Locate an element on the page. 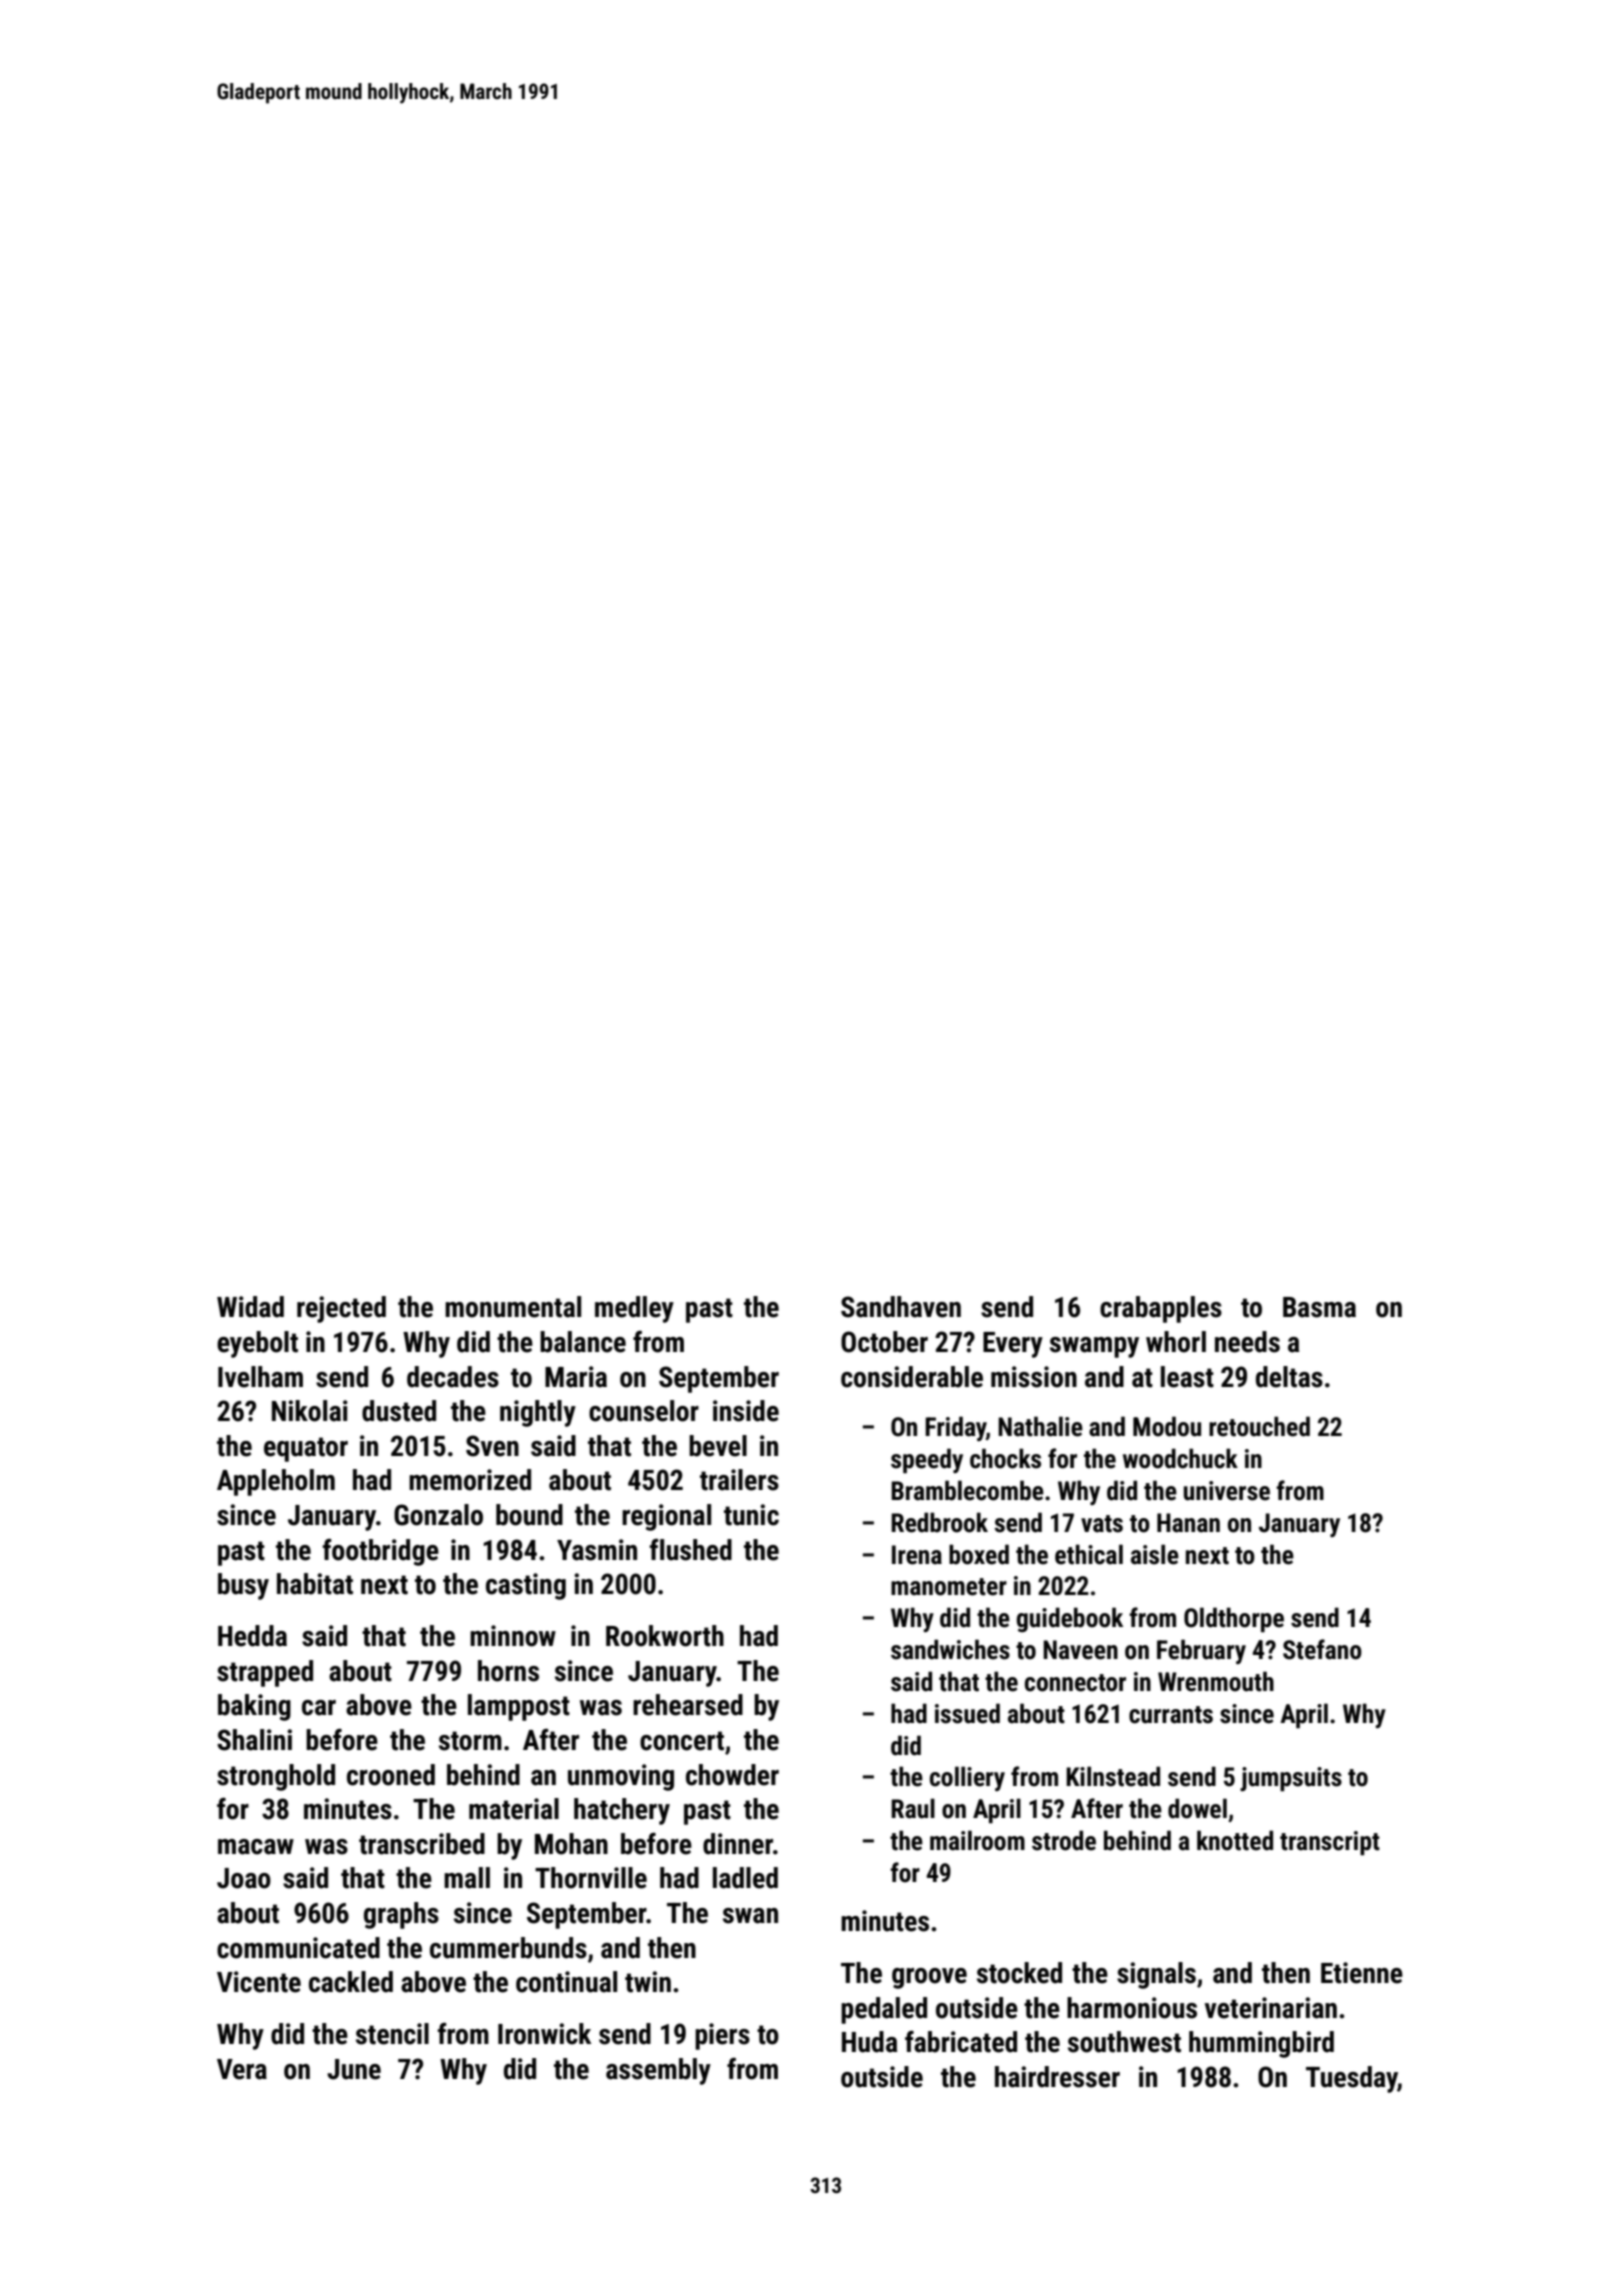 The image size is (1620, 2292). monumental is located at coordinates (513, 1307).
